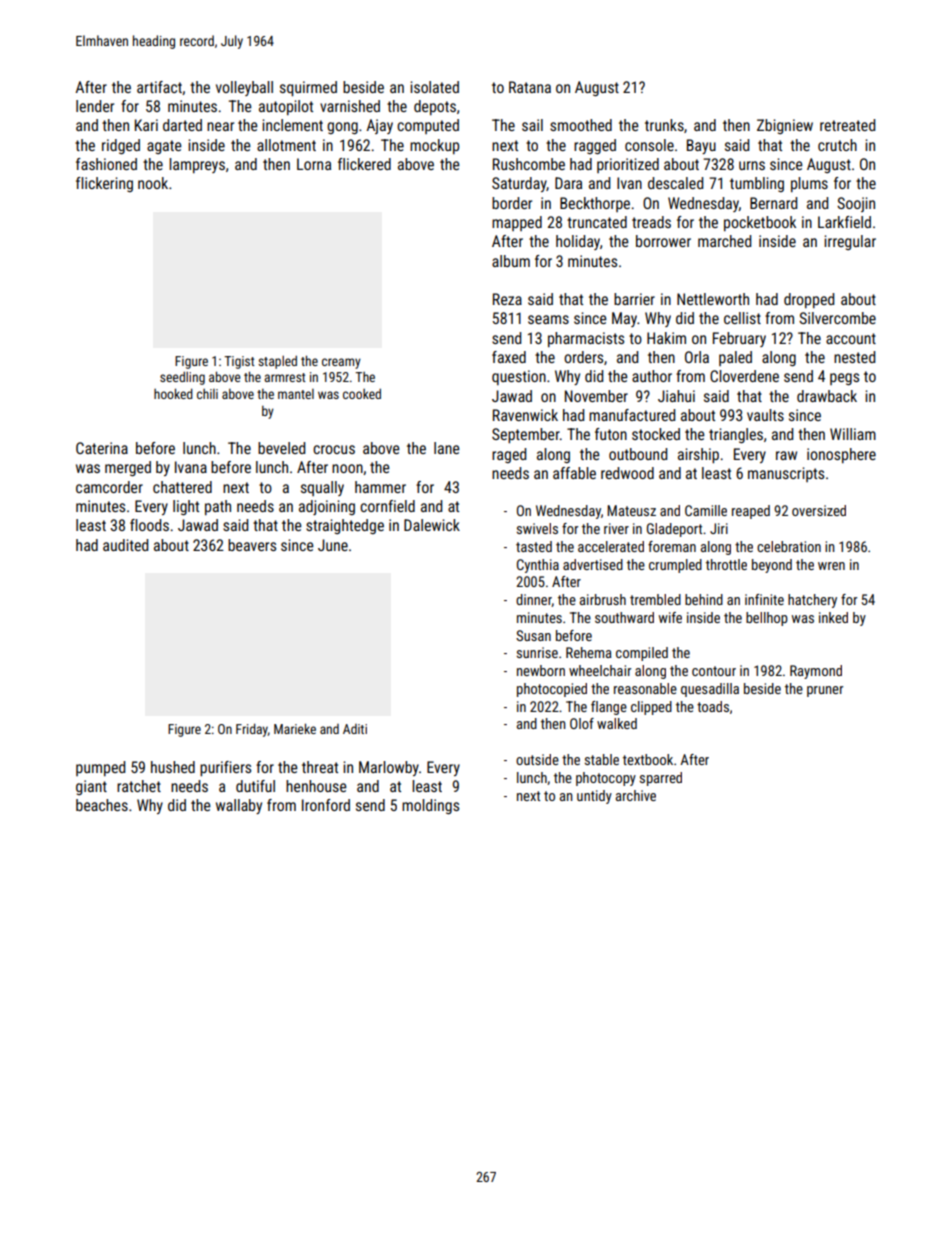 Image resolution: width=952 pixels, height=1233 pixels. Describe the element at coordinates (636, 795) in the screenshot. I see `archive` at that location.
